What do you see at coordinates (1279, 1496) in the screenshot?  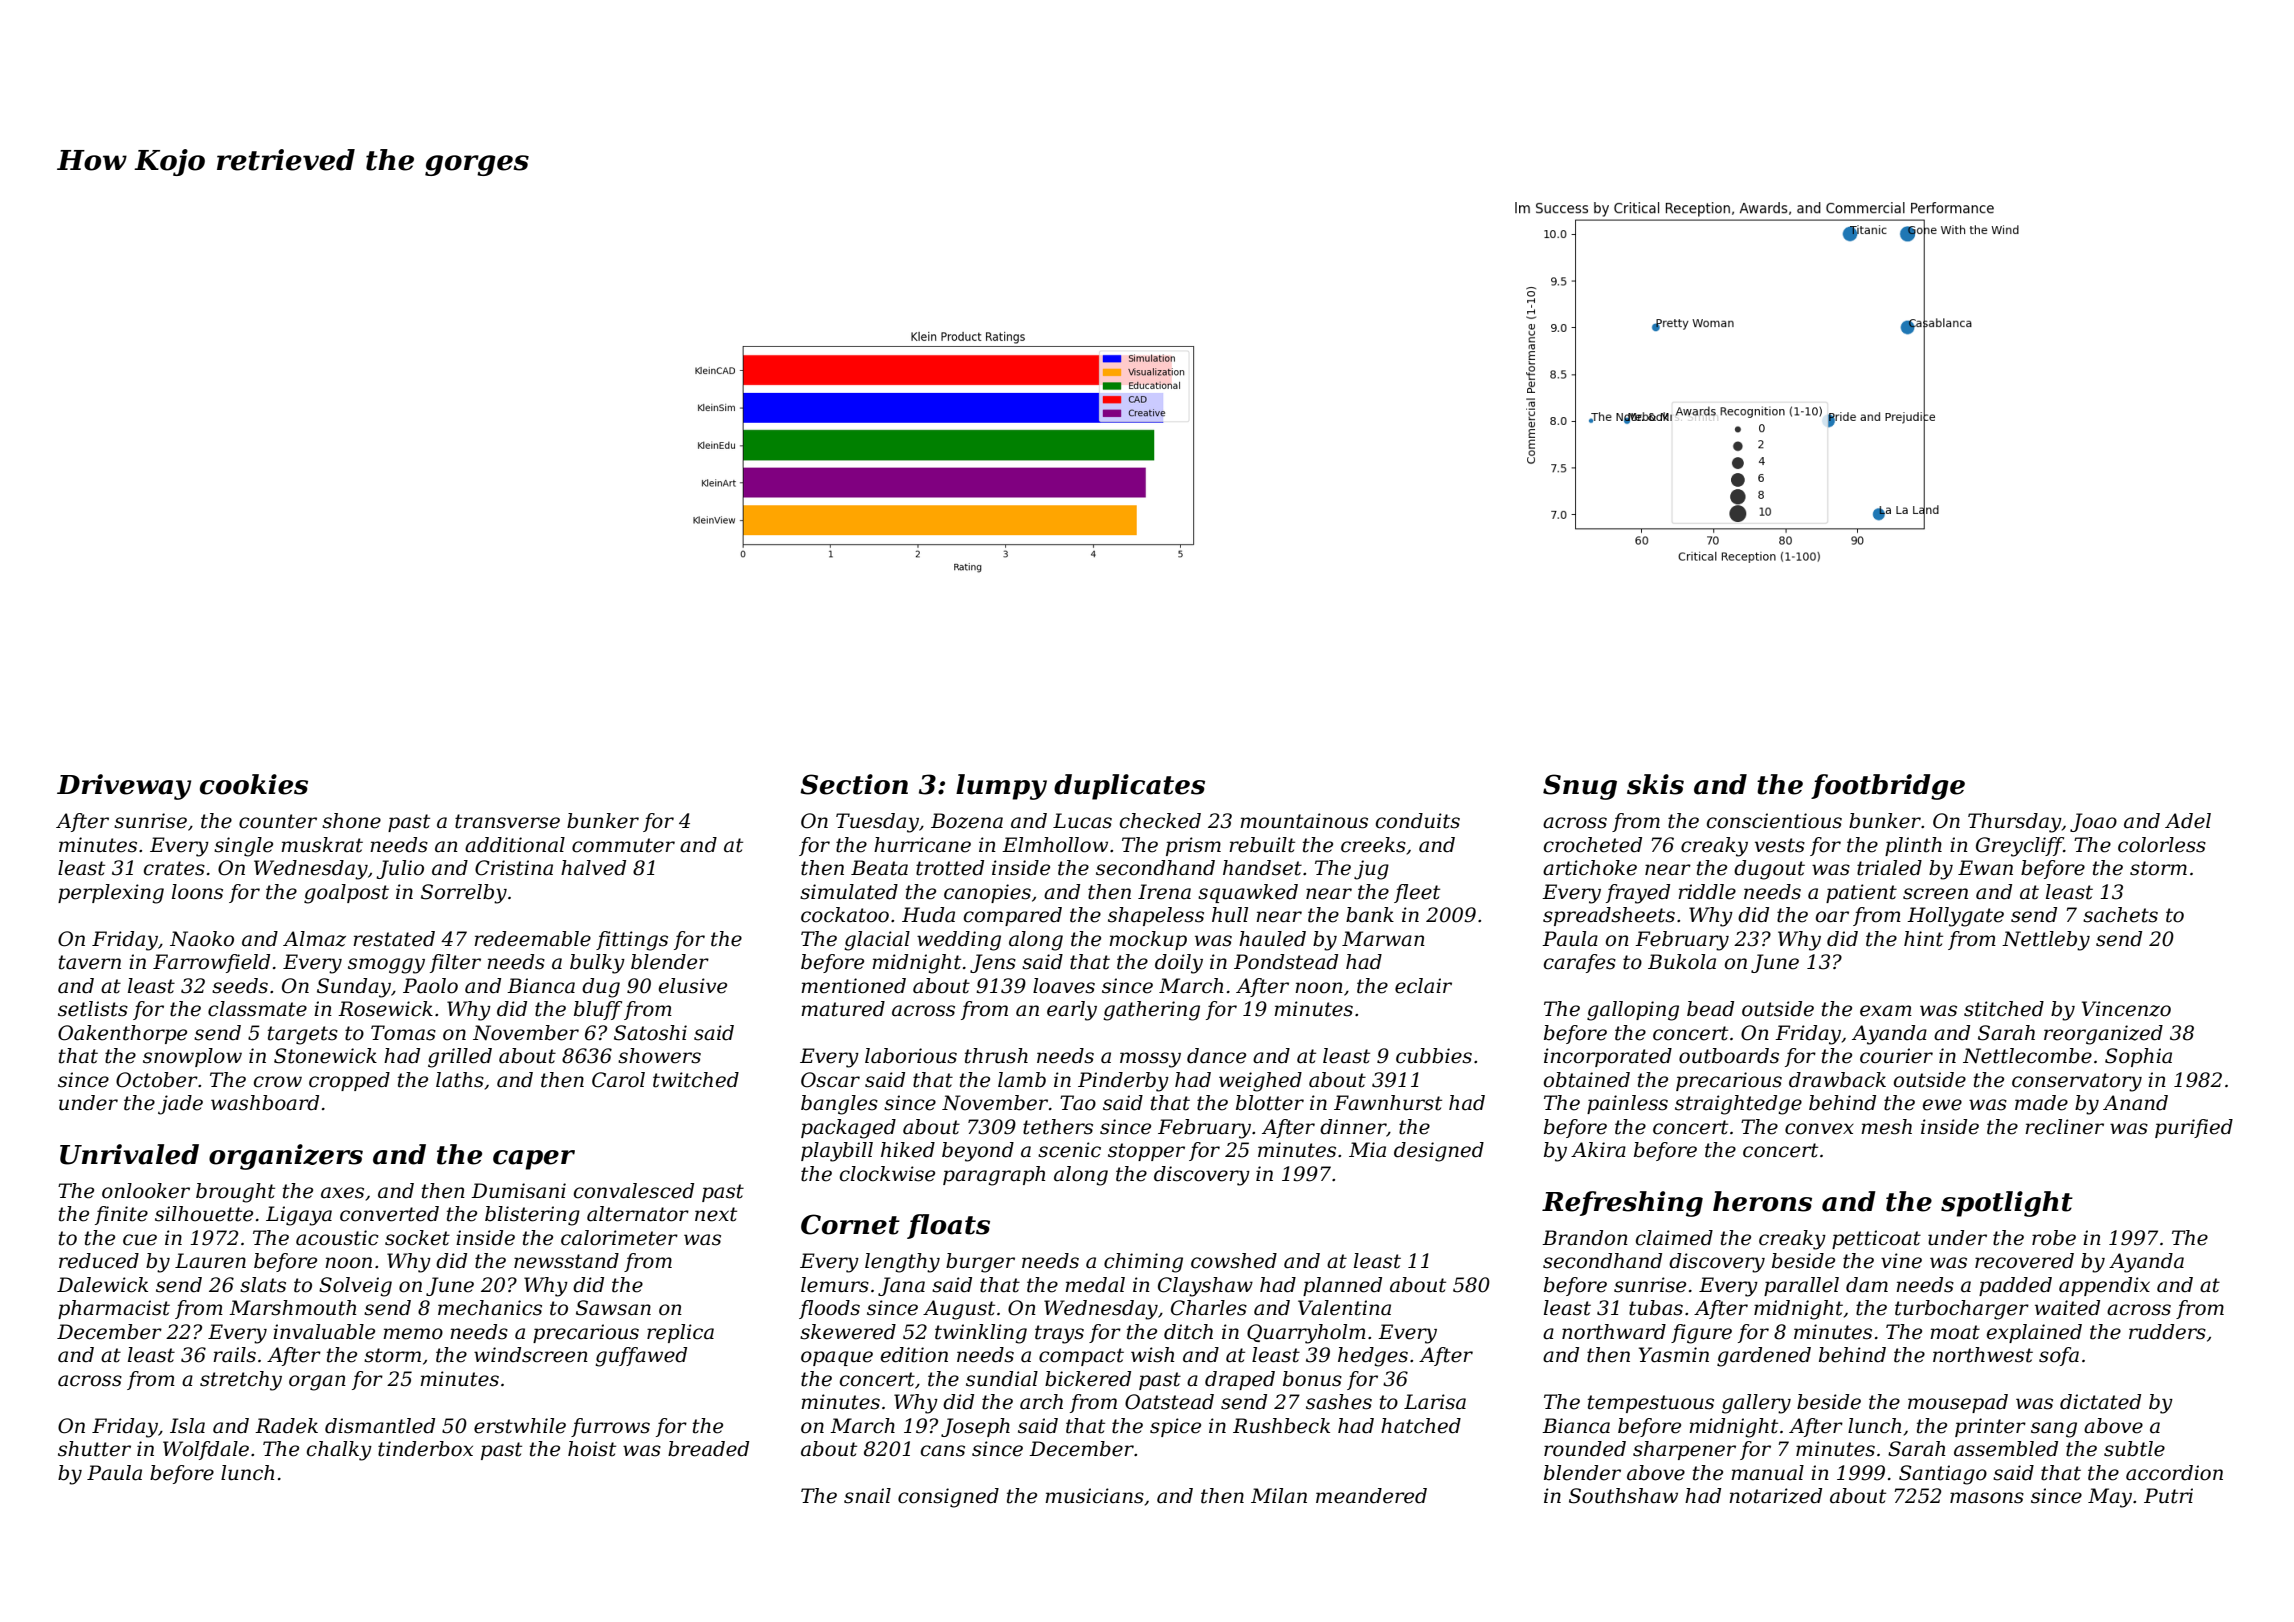 I see `Milan` at bounding box center [1279, 1496].
